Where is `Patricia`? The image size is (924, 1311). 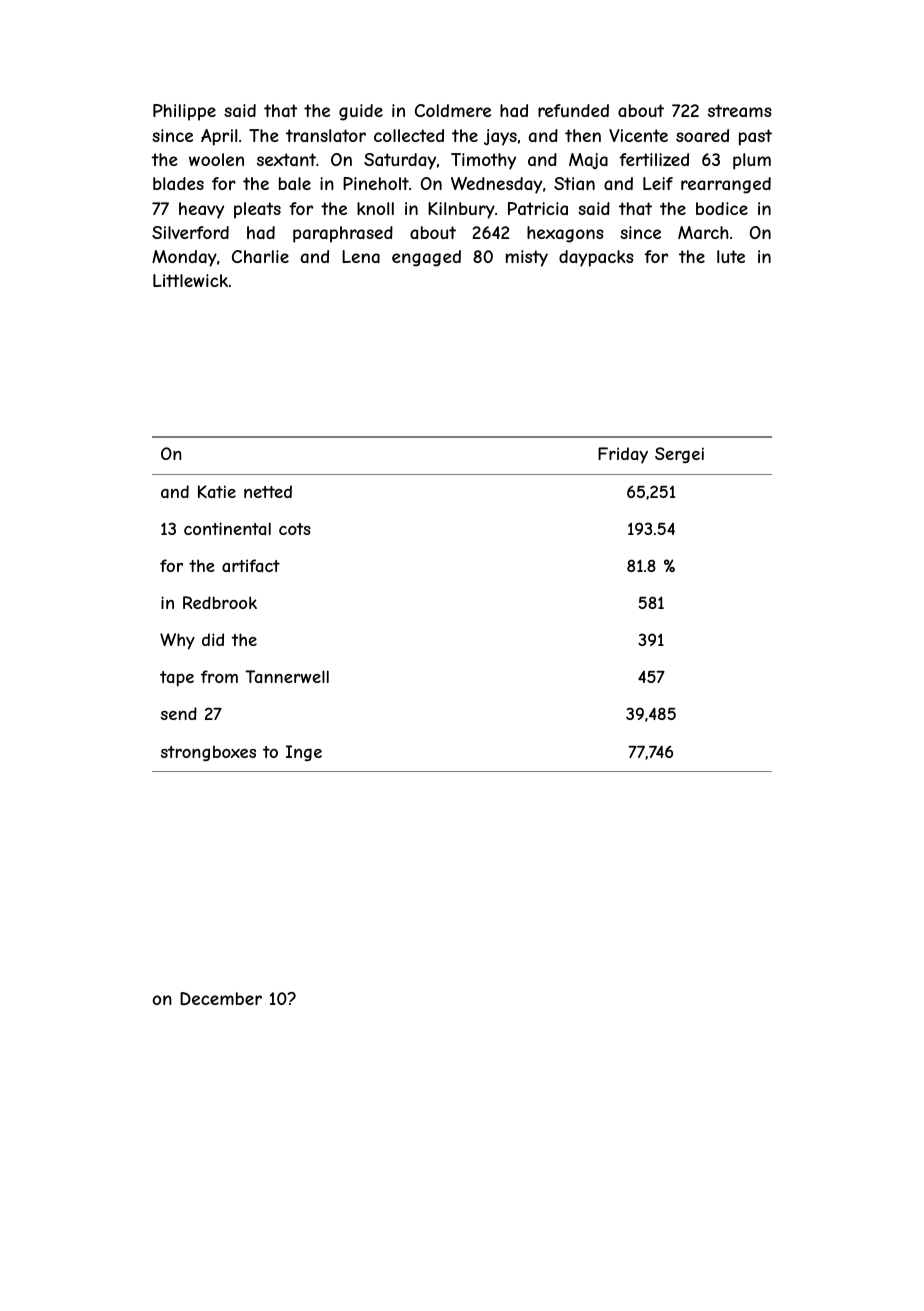 Patricia is located at coordinates (538, 208).
